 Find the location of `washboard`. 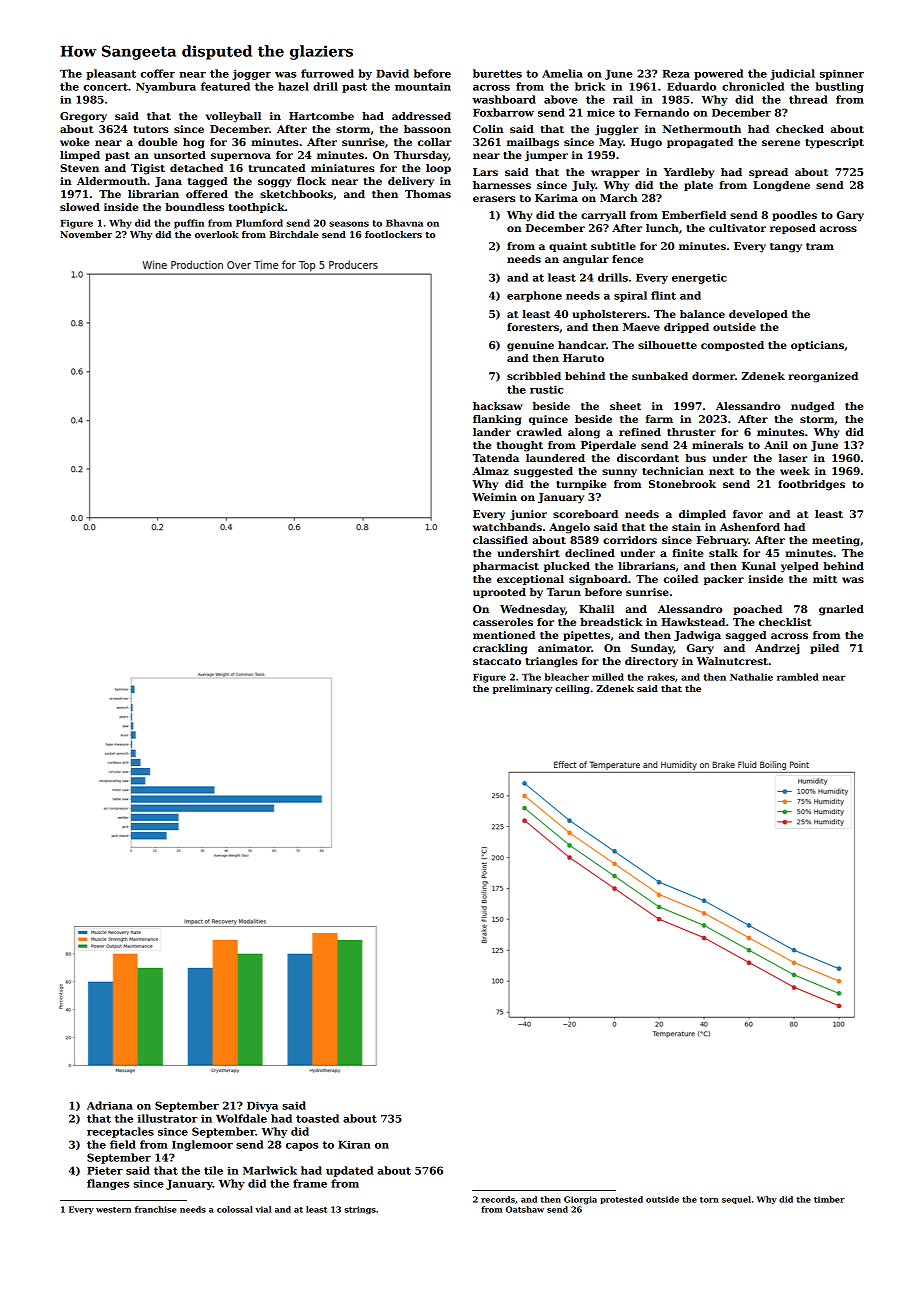

washboard is located at coordinates (504, 99).
